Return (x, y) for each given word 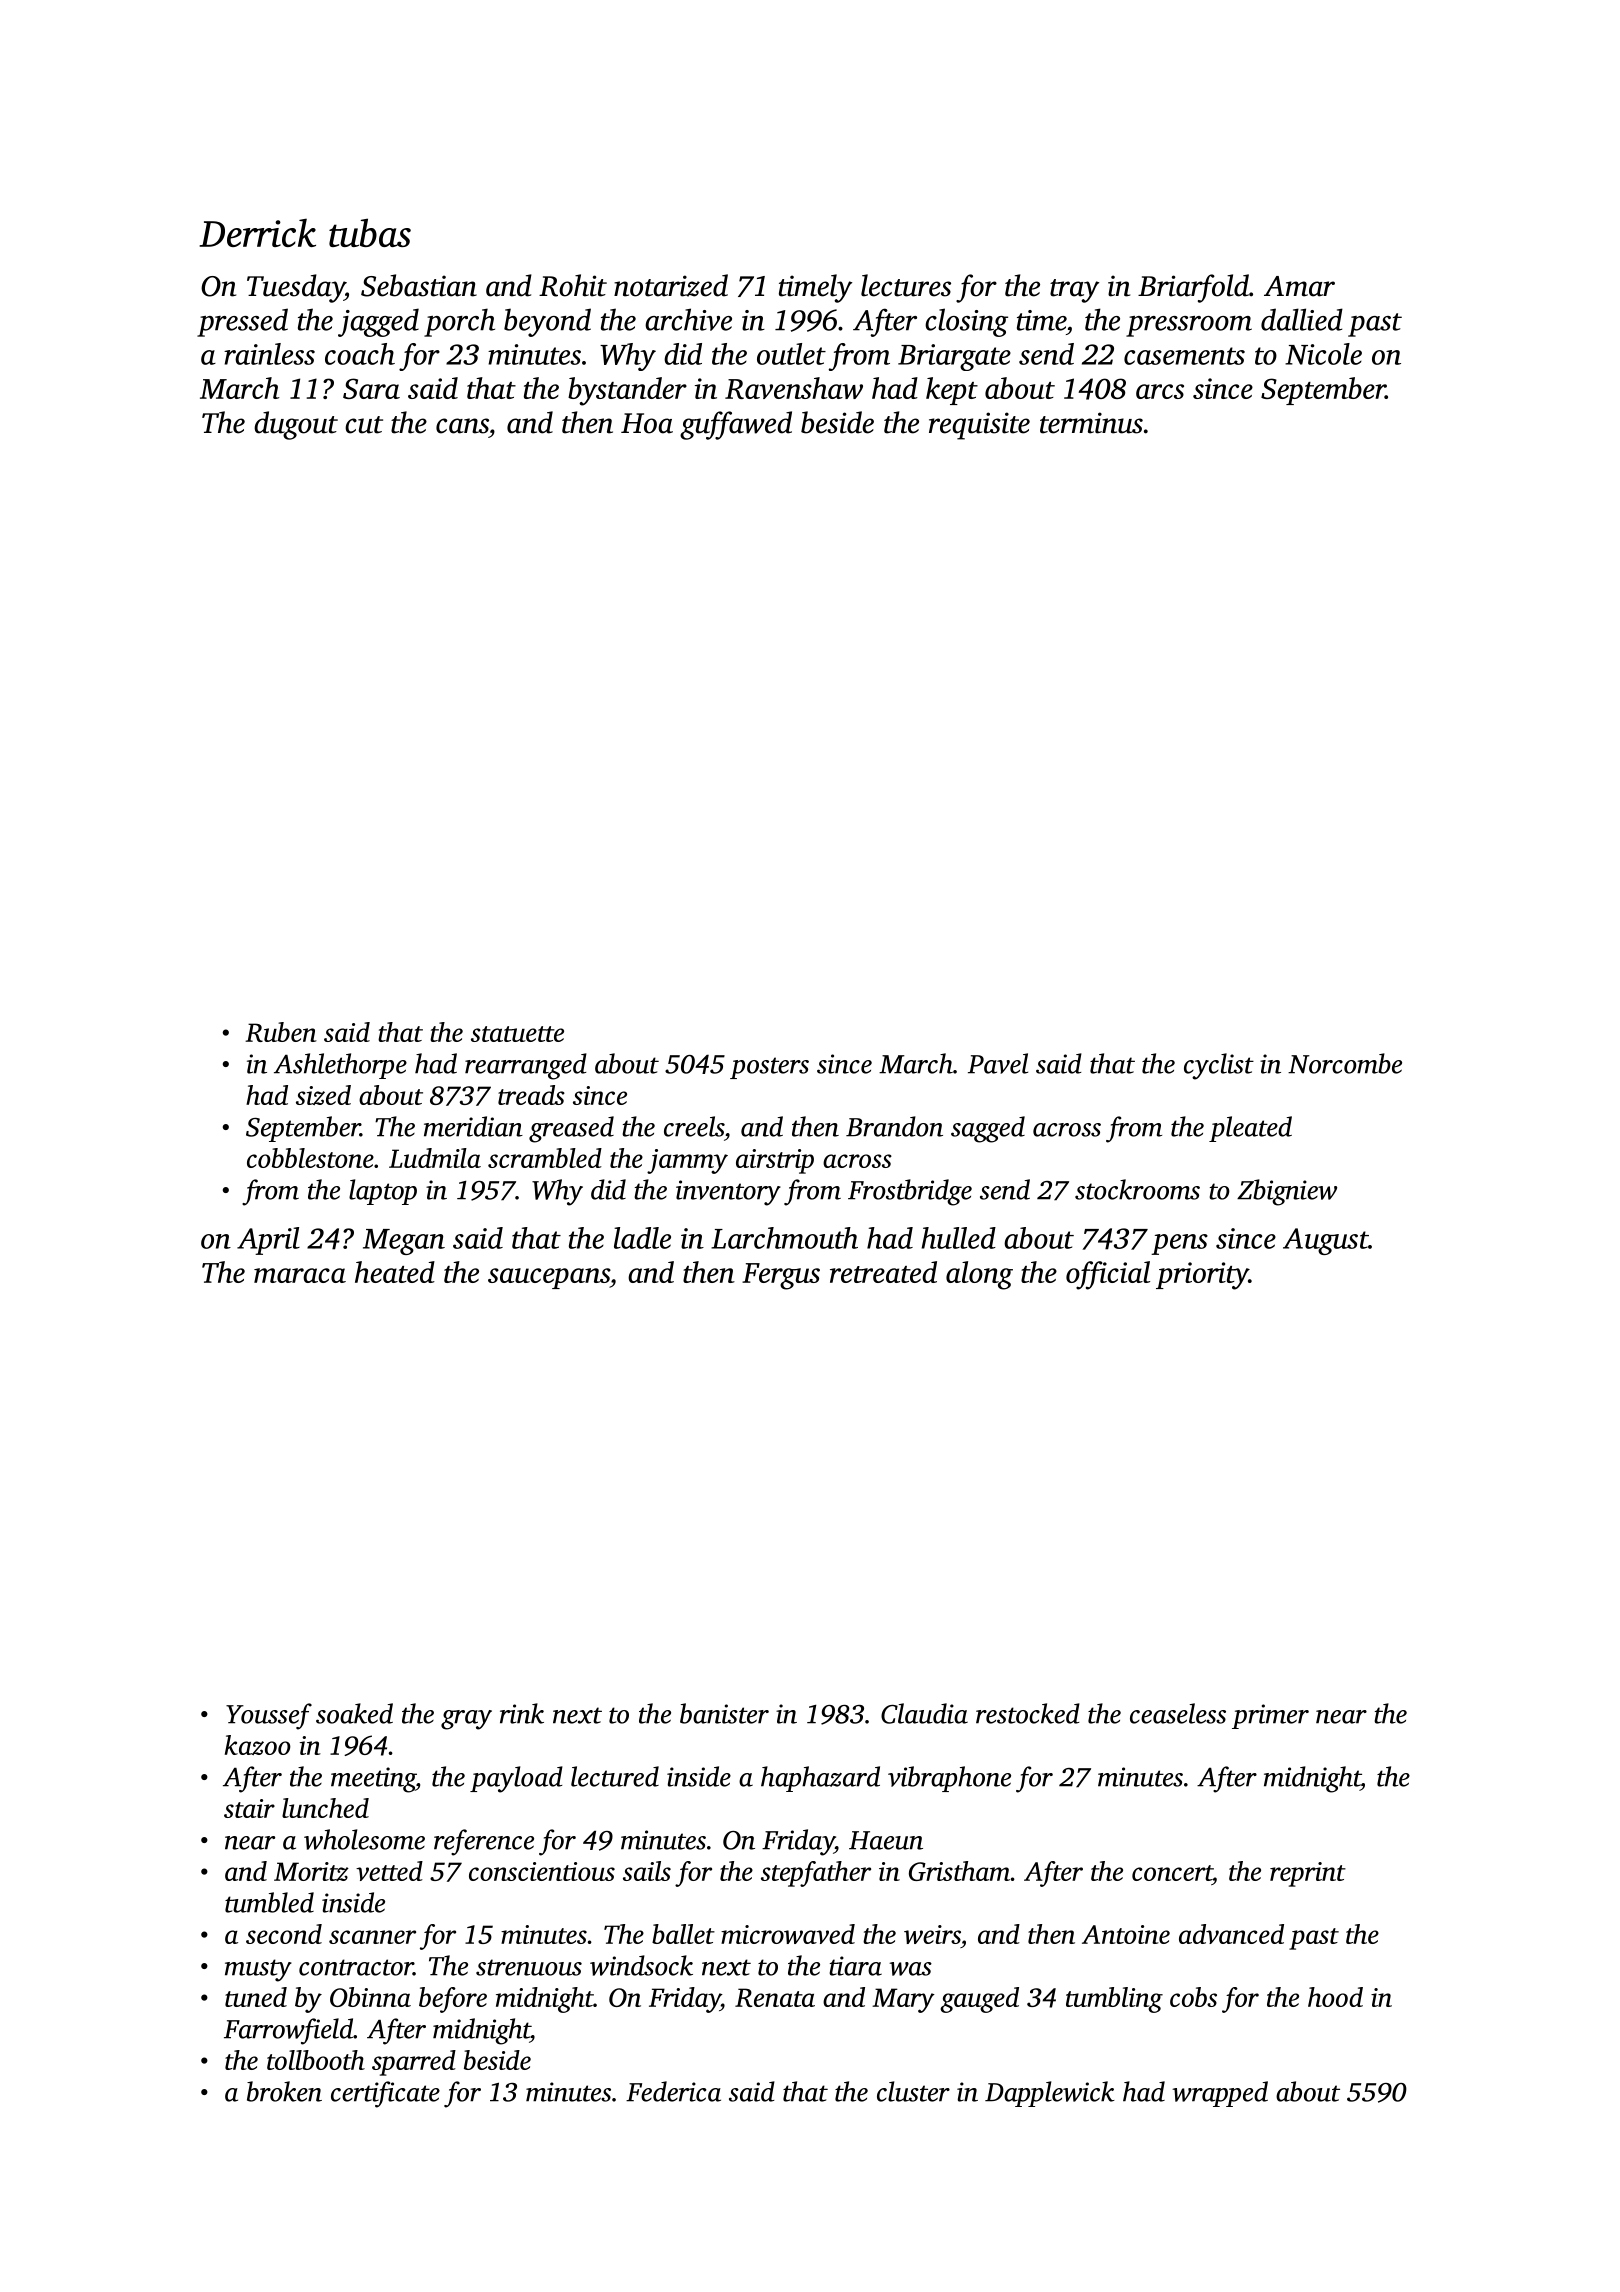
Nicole (1323, 354)
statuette (517, 1034)
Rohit (573, 285)
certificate (385, 2094)
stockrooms (1137, 1189)
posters (769, 1068)
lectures (906, 285)
